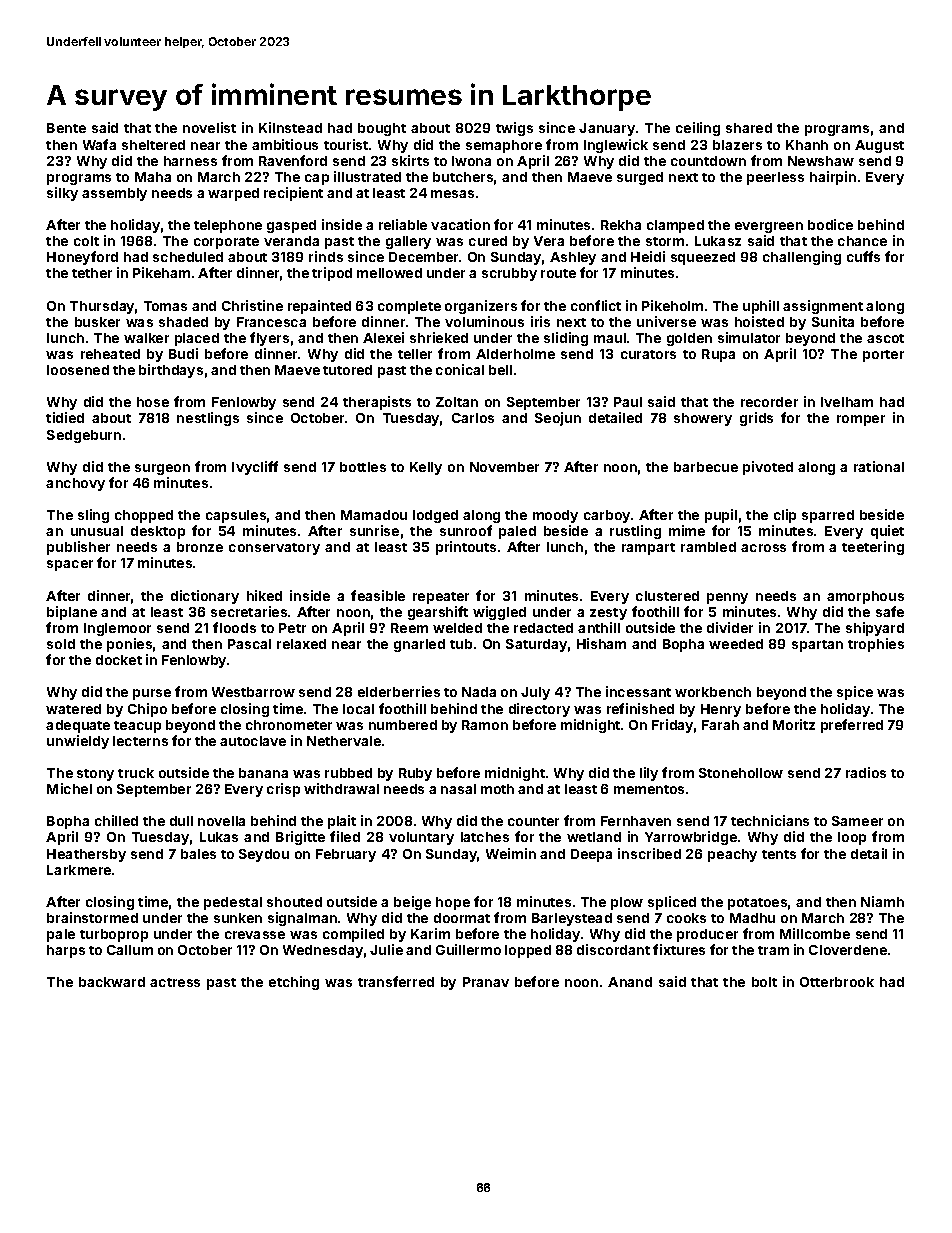 Image resolution: width=952 pixels, height=1233 pixels. Describe the element at coordinates (504, 146) in the screenshot. I see `semaphore` at that location.
